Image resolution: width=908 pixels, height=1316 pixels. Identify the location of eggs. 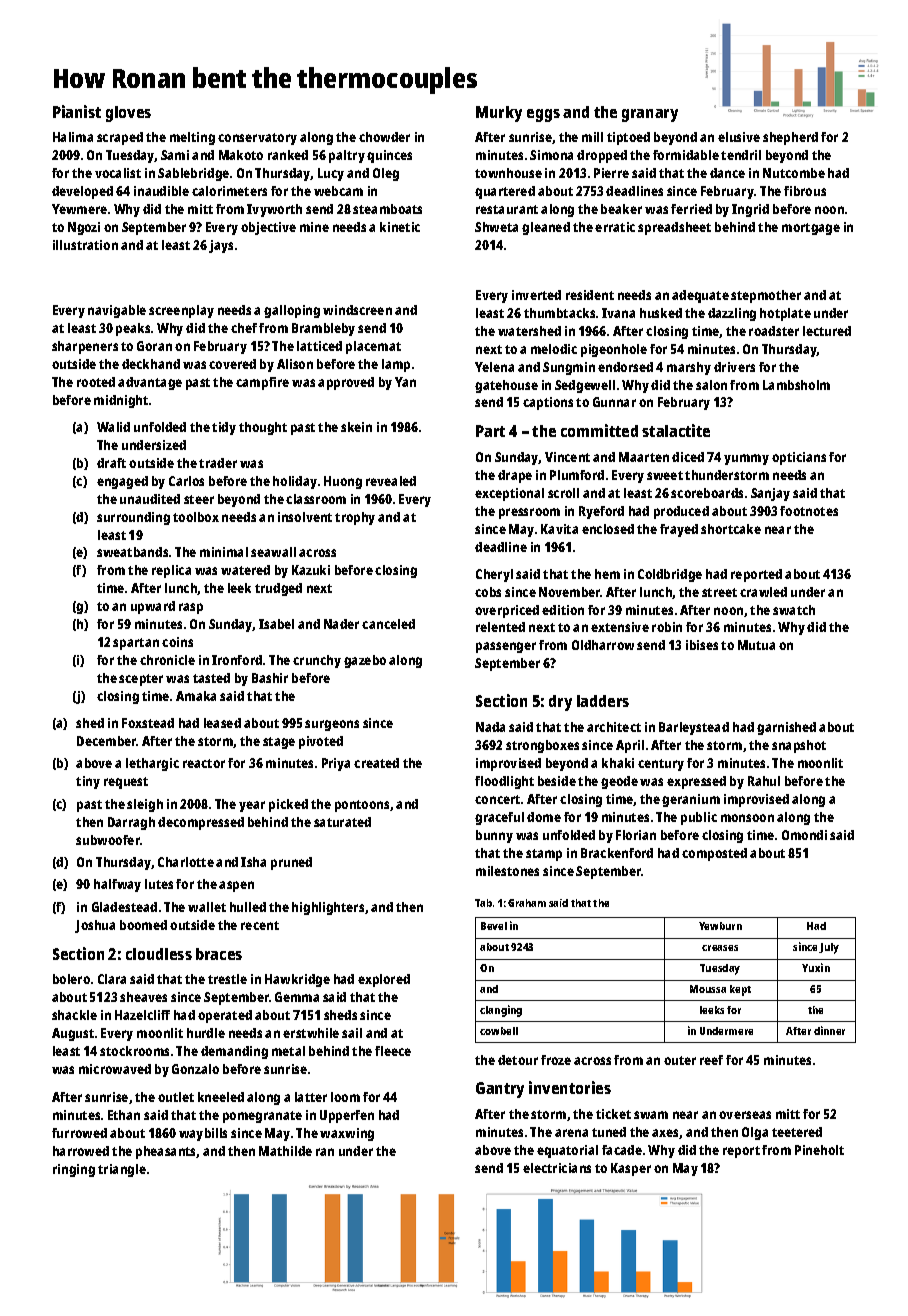
(543, 115).
